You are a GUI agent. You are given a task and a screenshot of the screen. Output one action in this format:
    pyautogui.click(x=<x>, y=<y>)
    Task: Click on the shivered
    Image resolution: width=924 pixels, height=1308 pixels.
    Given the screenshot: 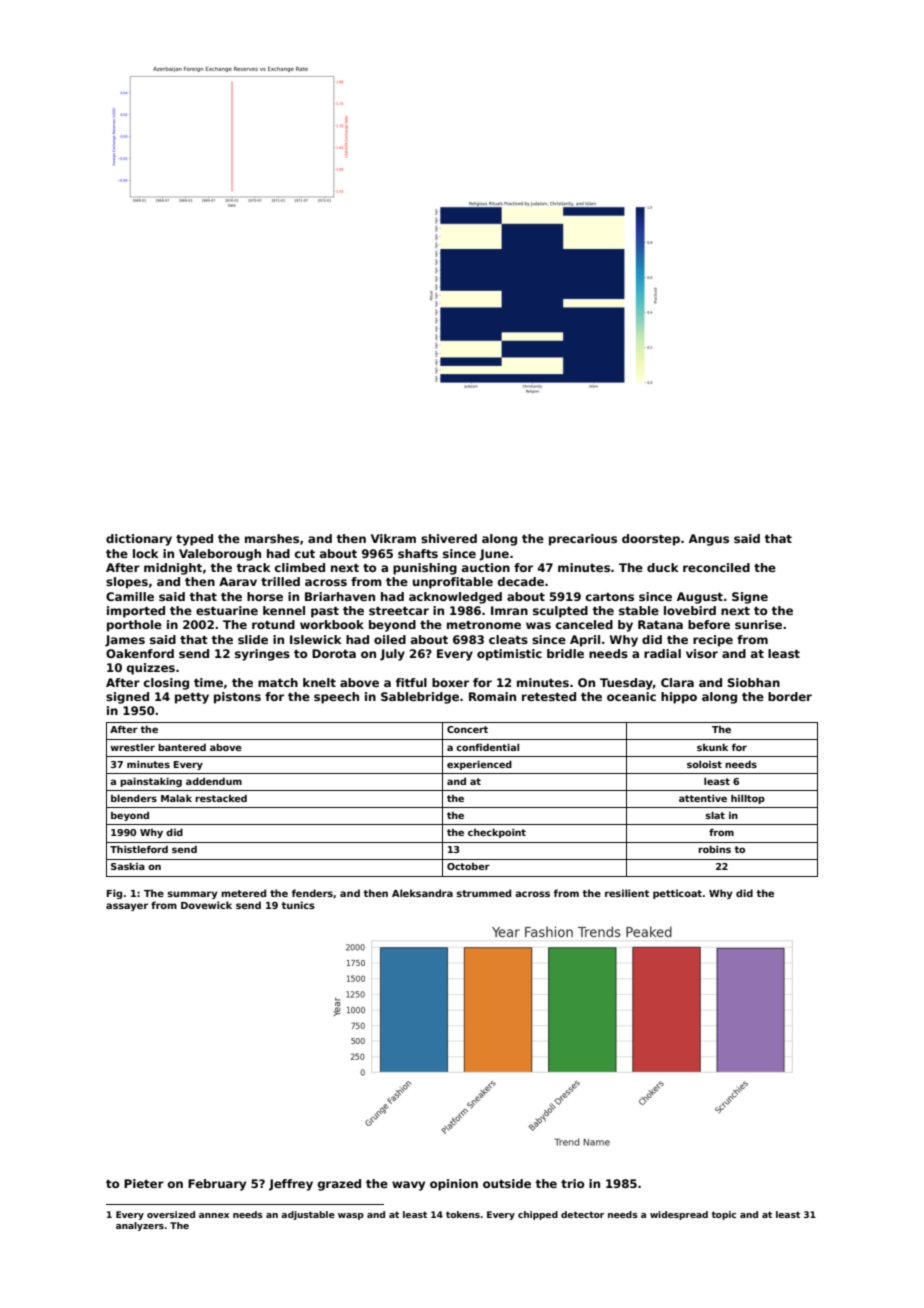 What is the action you would take?
    pyautogui.click(x=449, y=538)
